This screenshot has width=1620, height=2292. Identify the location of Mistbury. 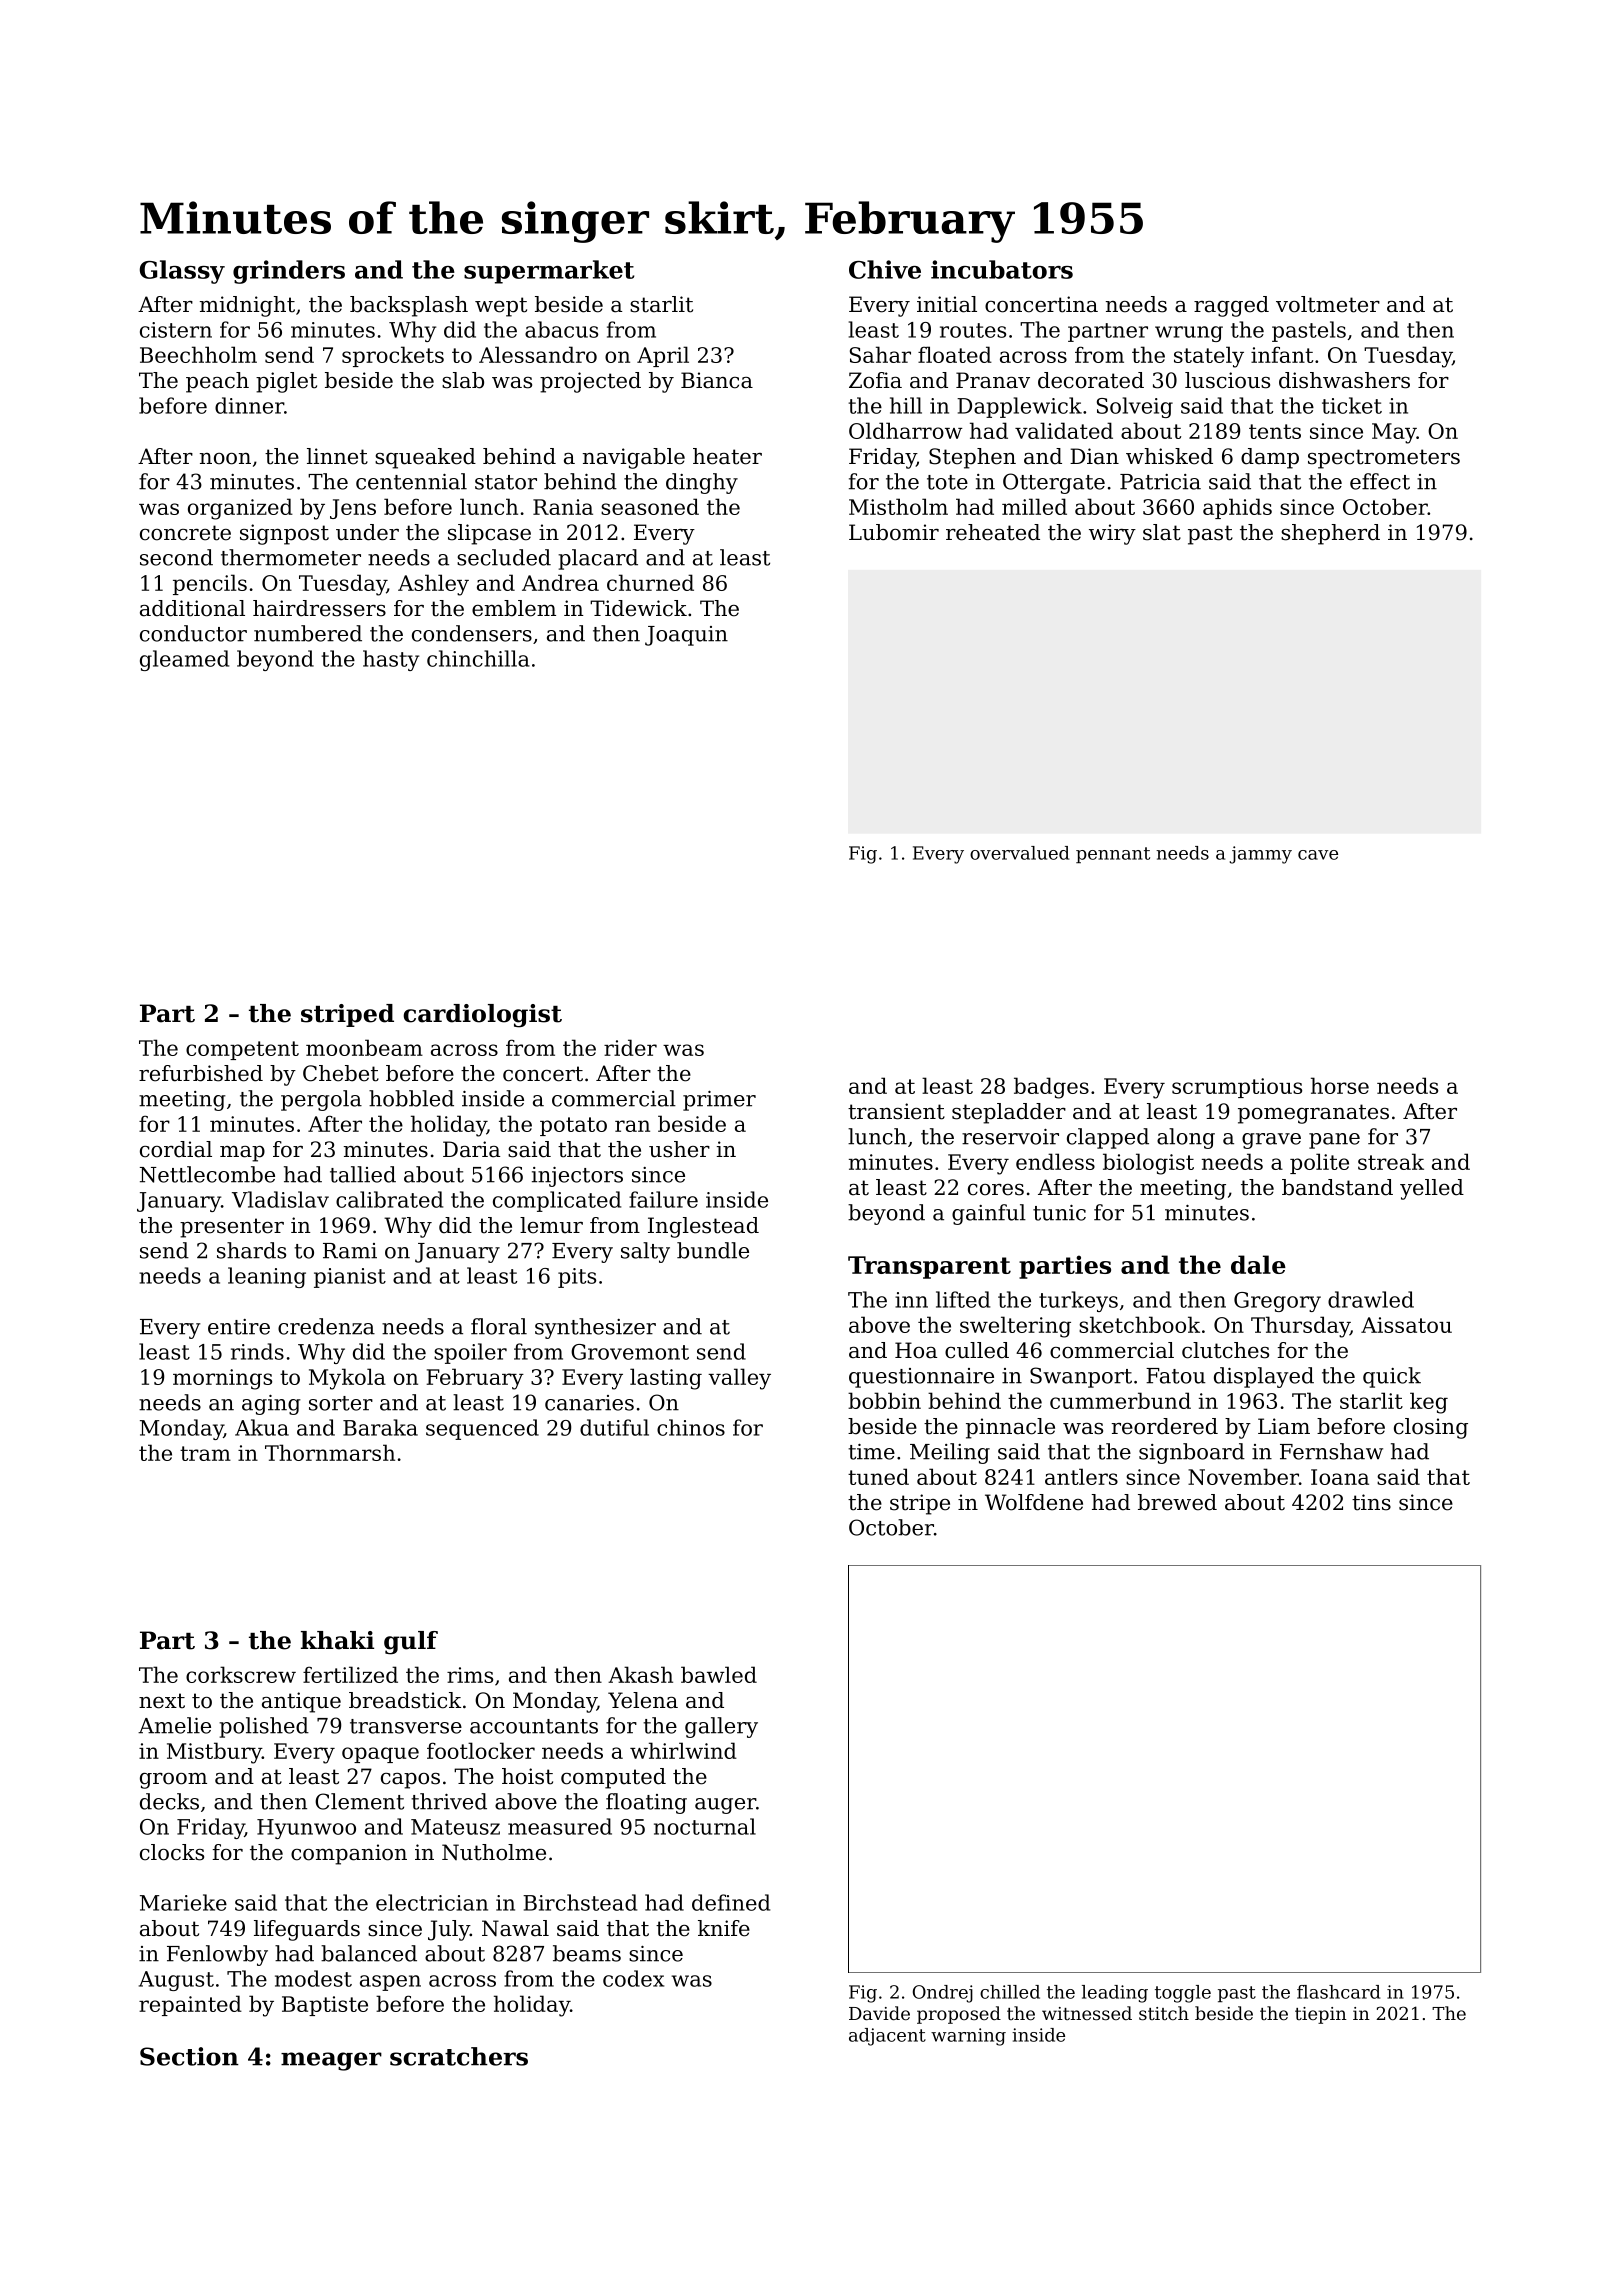
(214, 1753).
